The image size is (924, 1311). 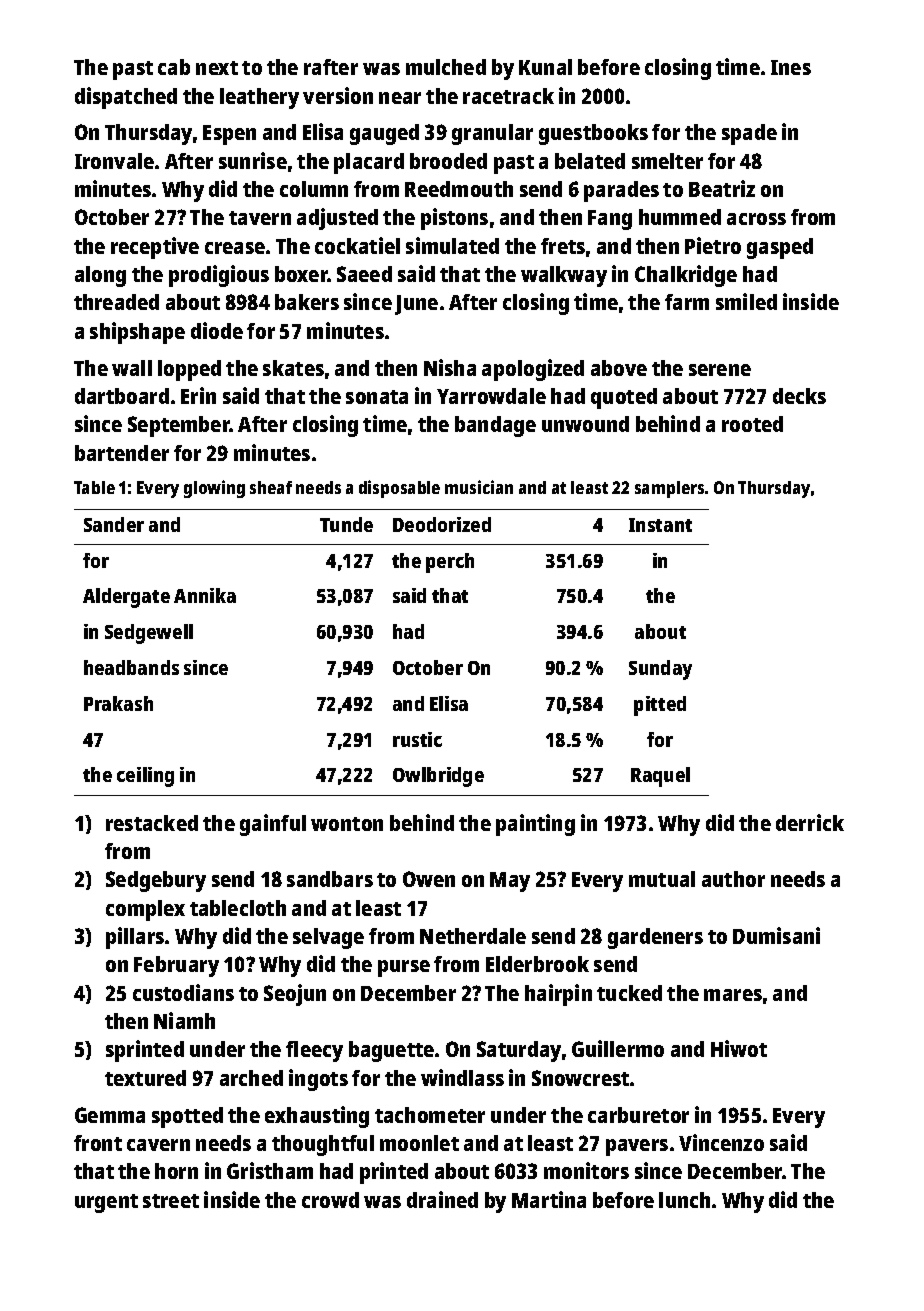 I want to click on author, so click(x=733, y=879).
